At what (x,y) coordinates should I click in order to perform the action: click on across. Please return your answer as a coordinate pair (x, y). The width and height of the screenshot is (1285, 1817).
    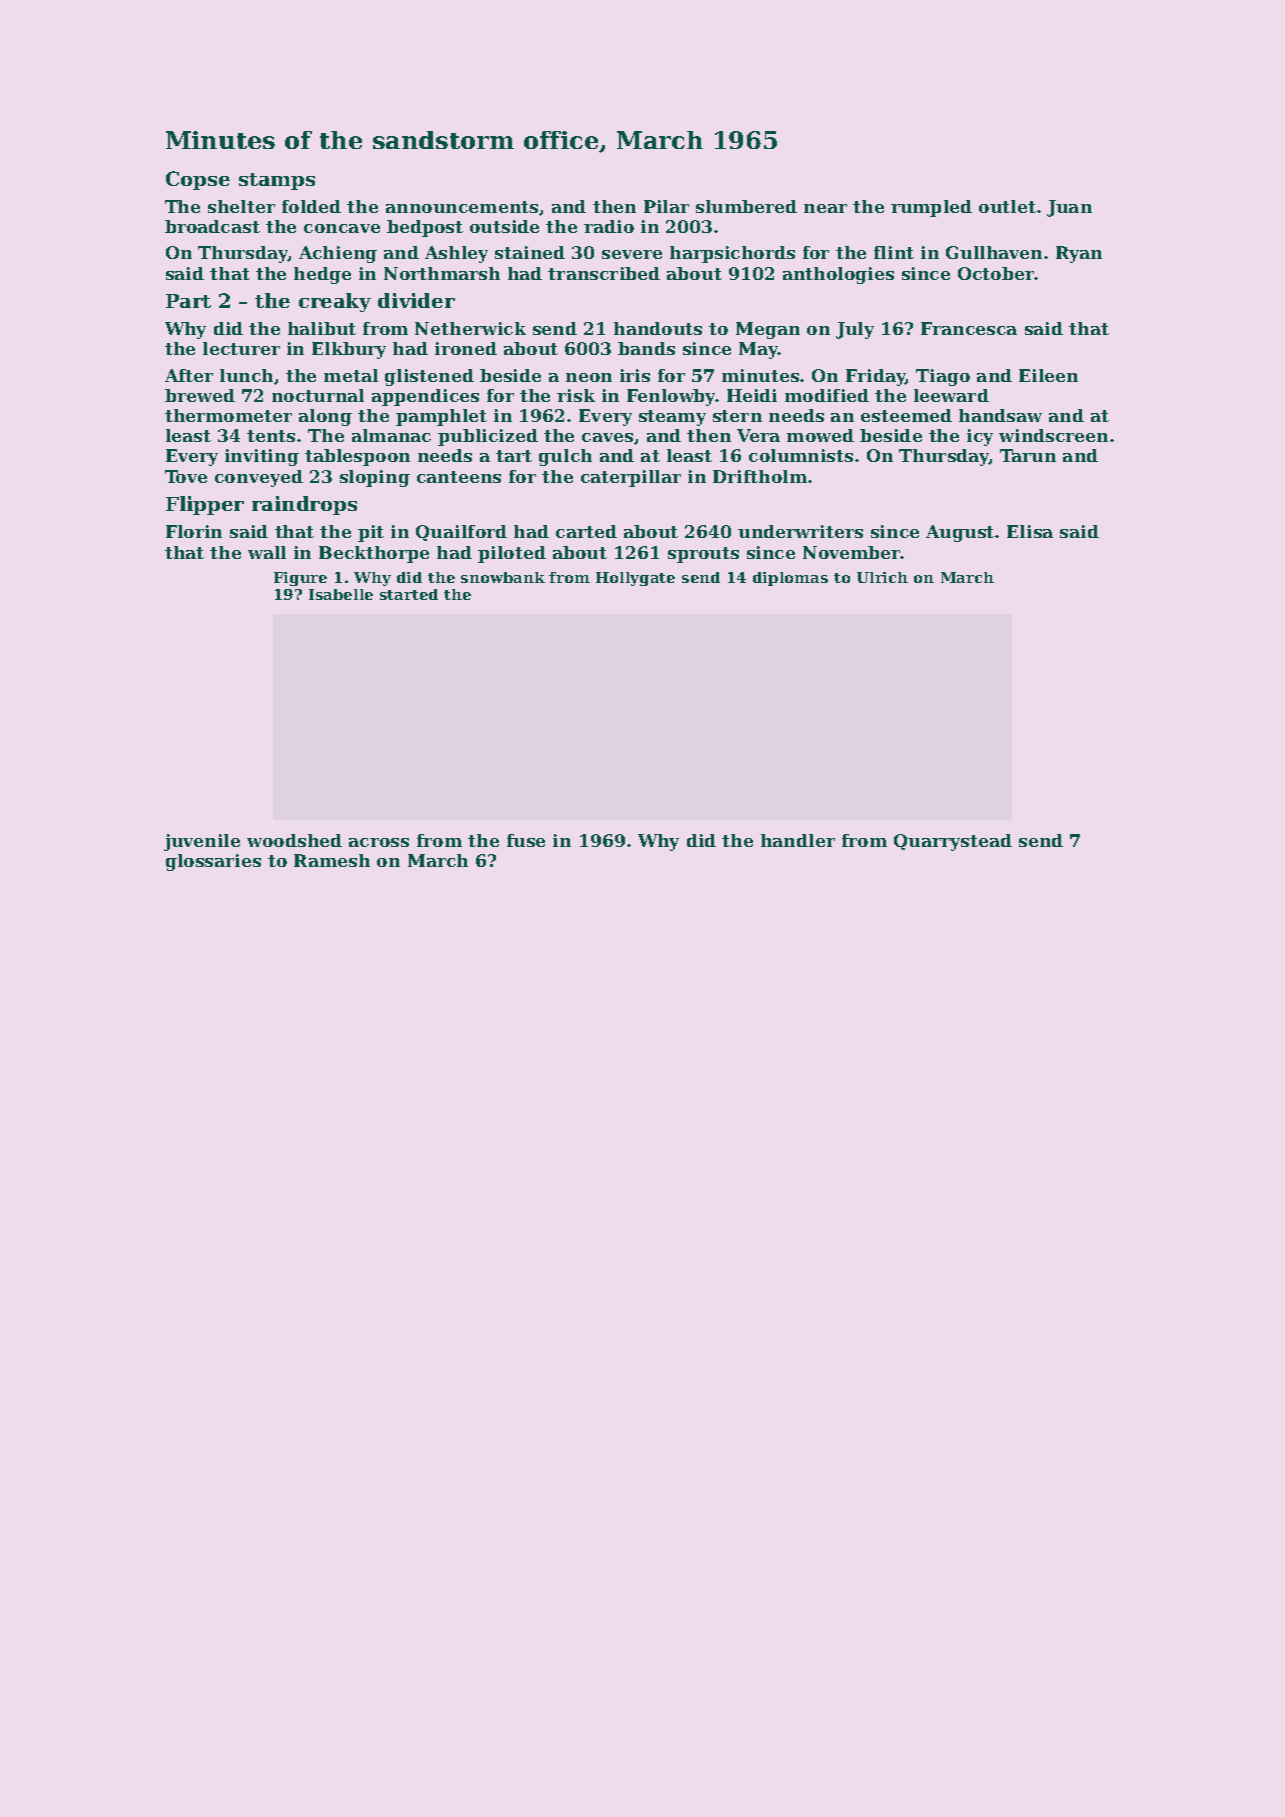
    Looking at the image, I should click on (379, 842).
